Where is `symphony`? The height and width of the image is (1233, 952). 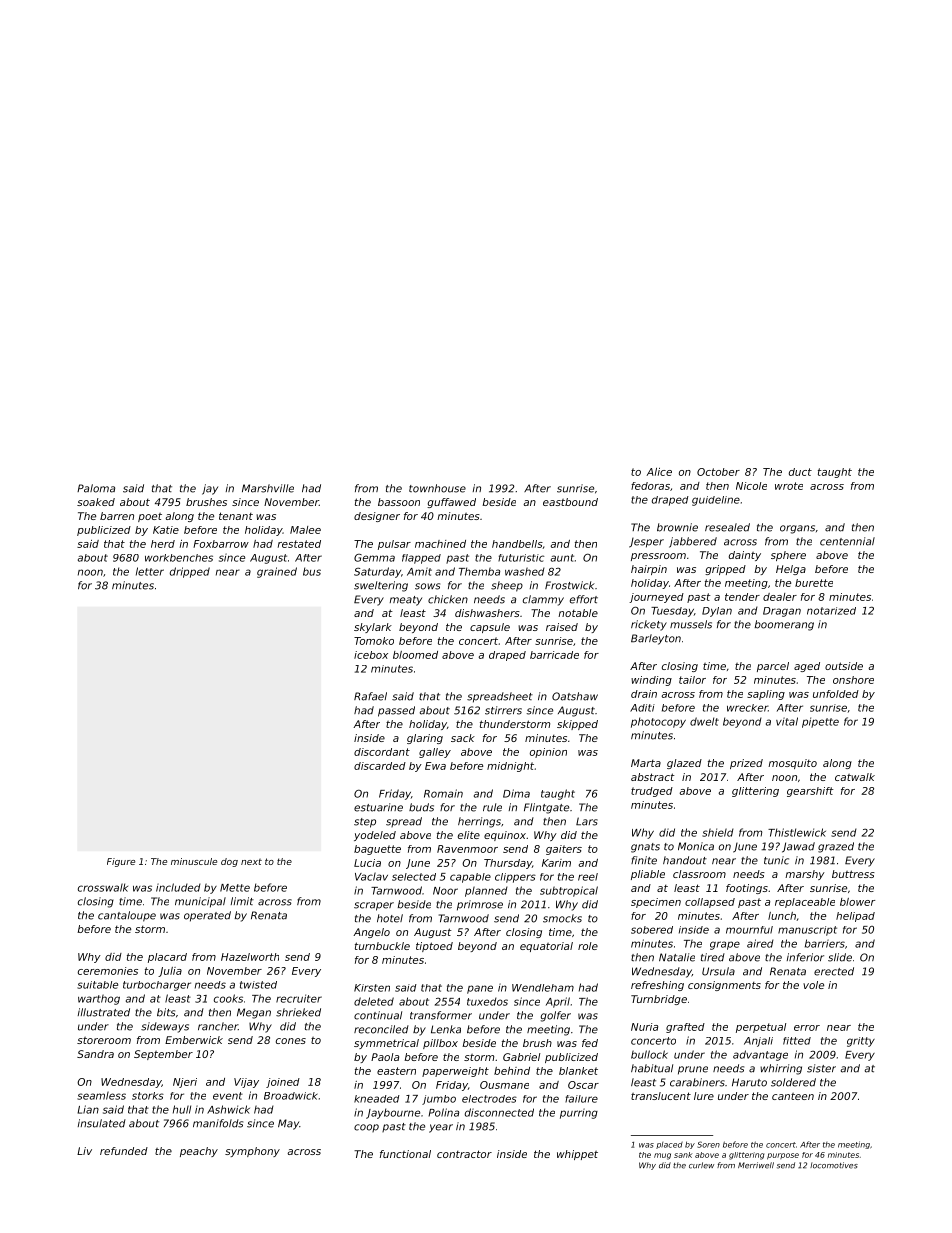 symphony is located at coordinates (252, 1152).
